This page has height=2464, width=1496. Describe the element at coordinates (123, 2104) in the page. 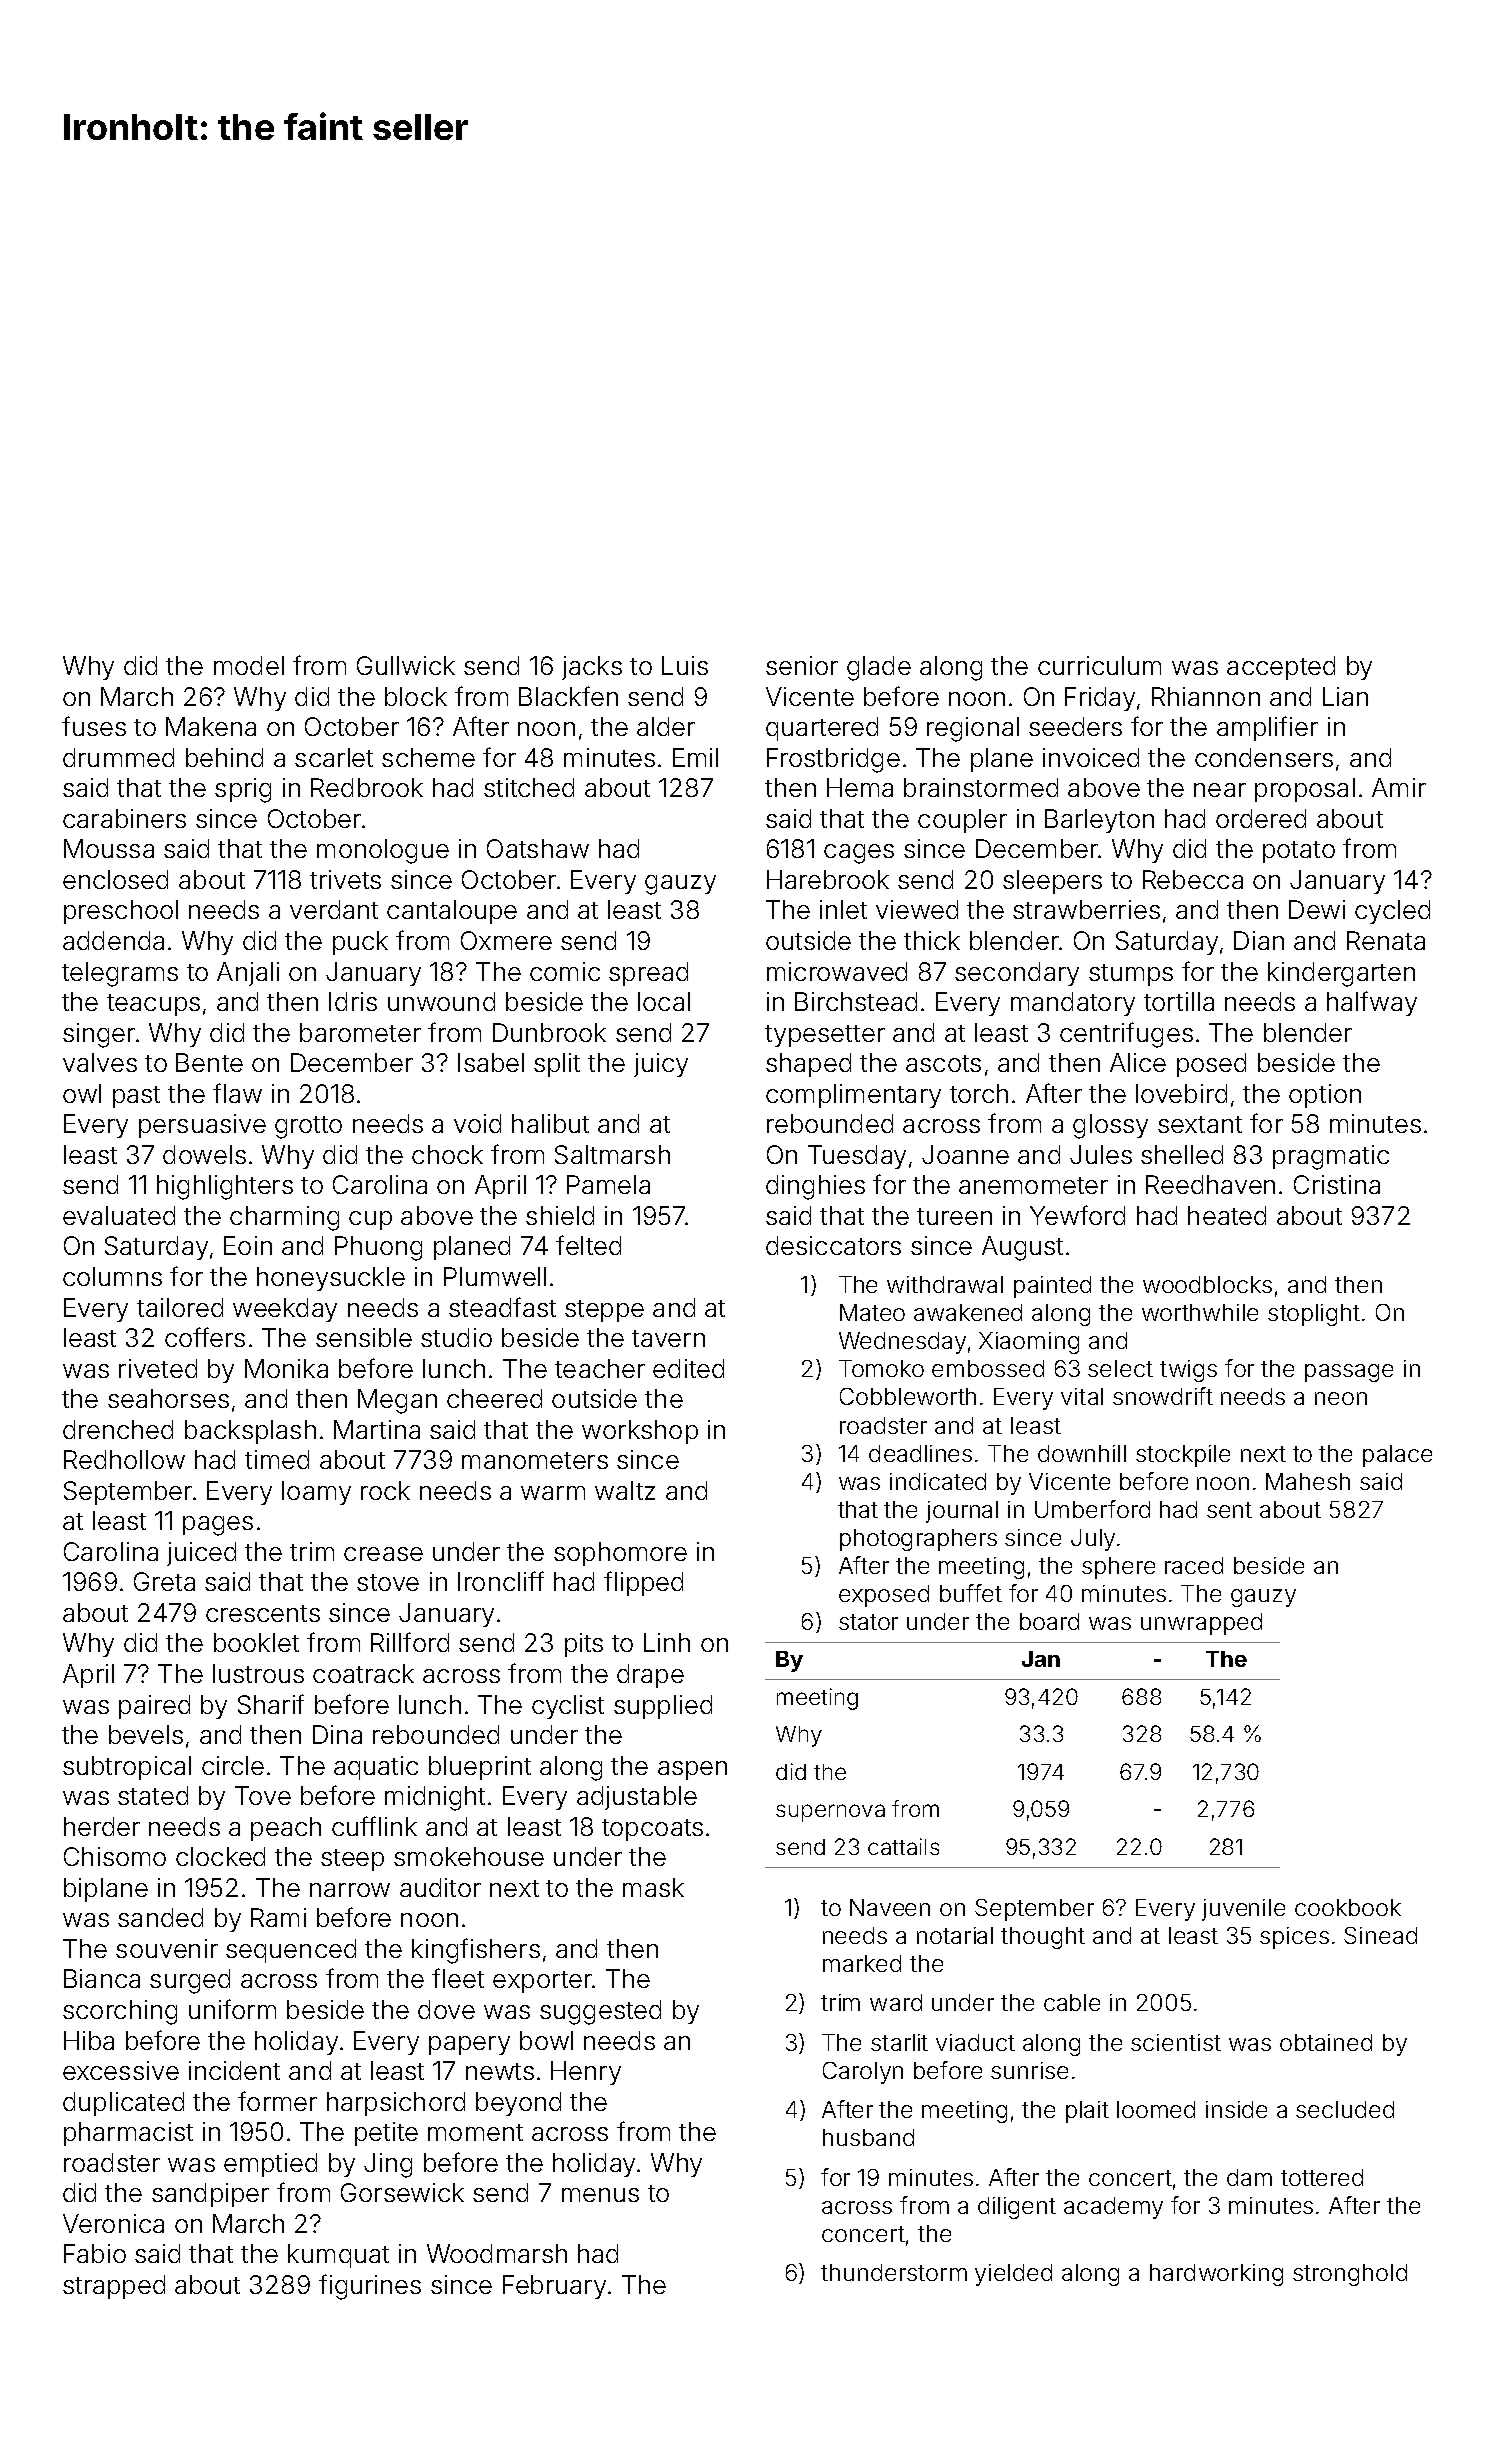

I see `duplicated` at that location.
